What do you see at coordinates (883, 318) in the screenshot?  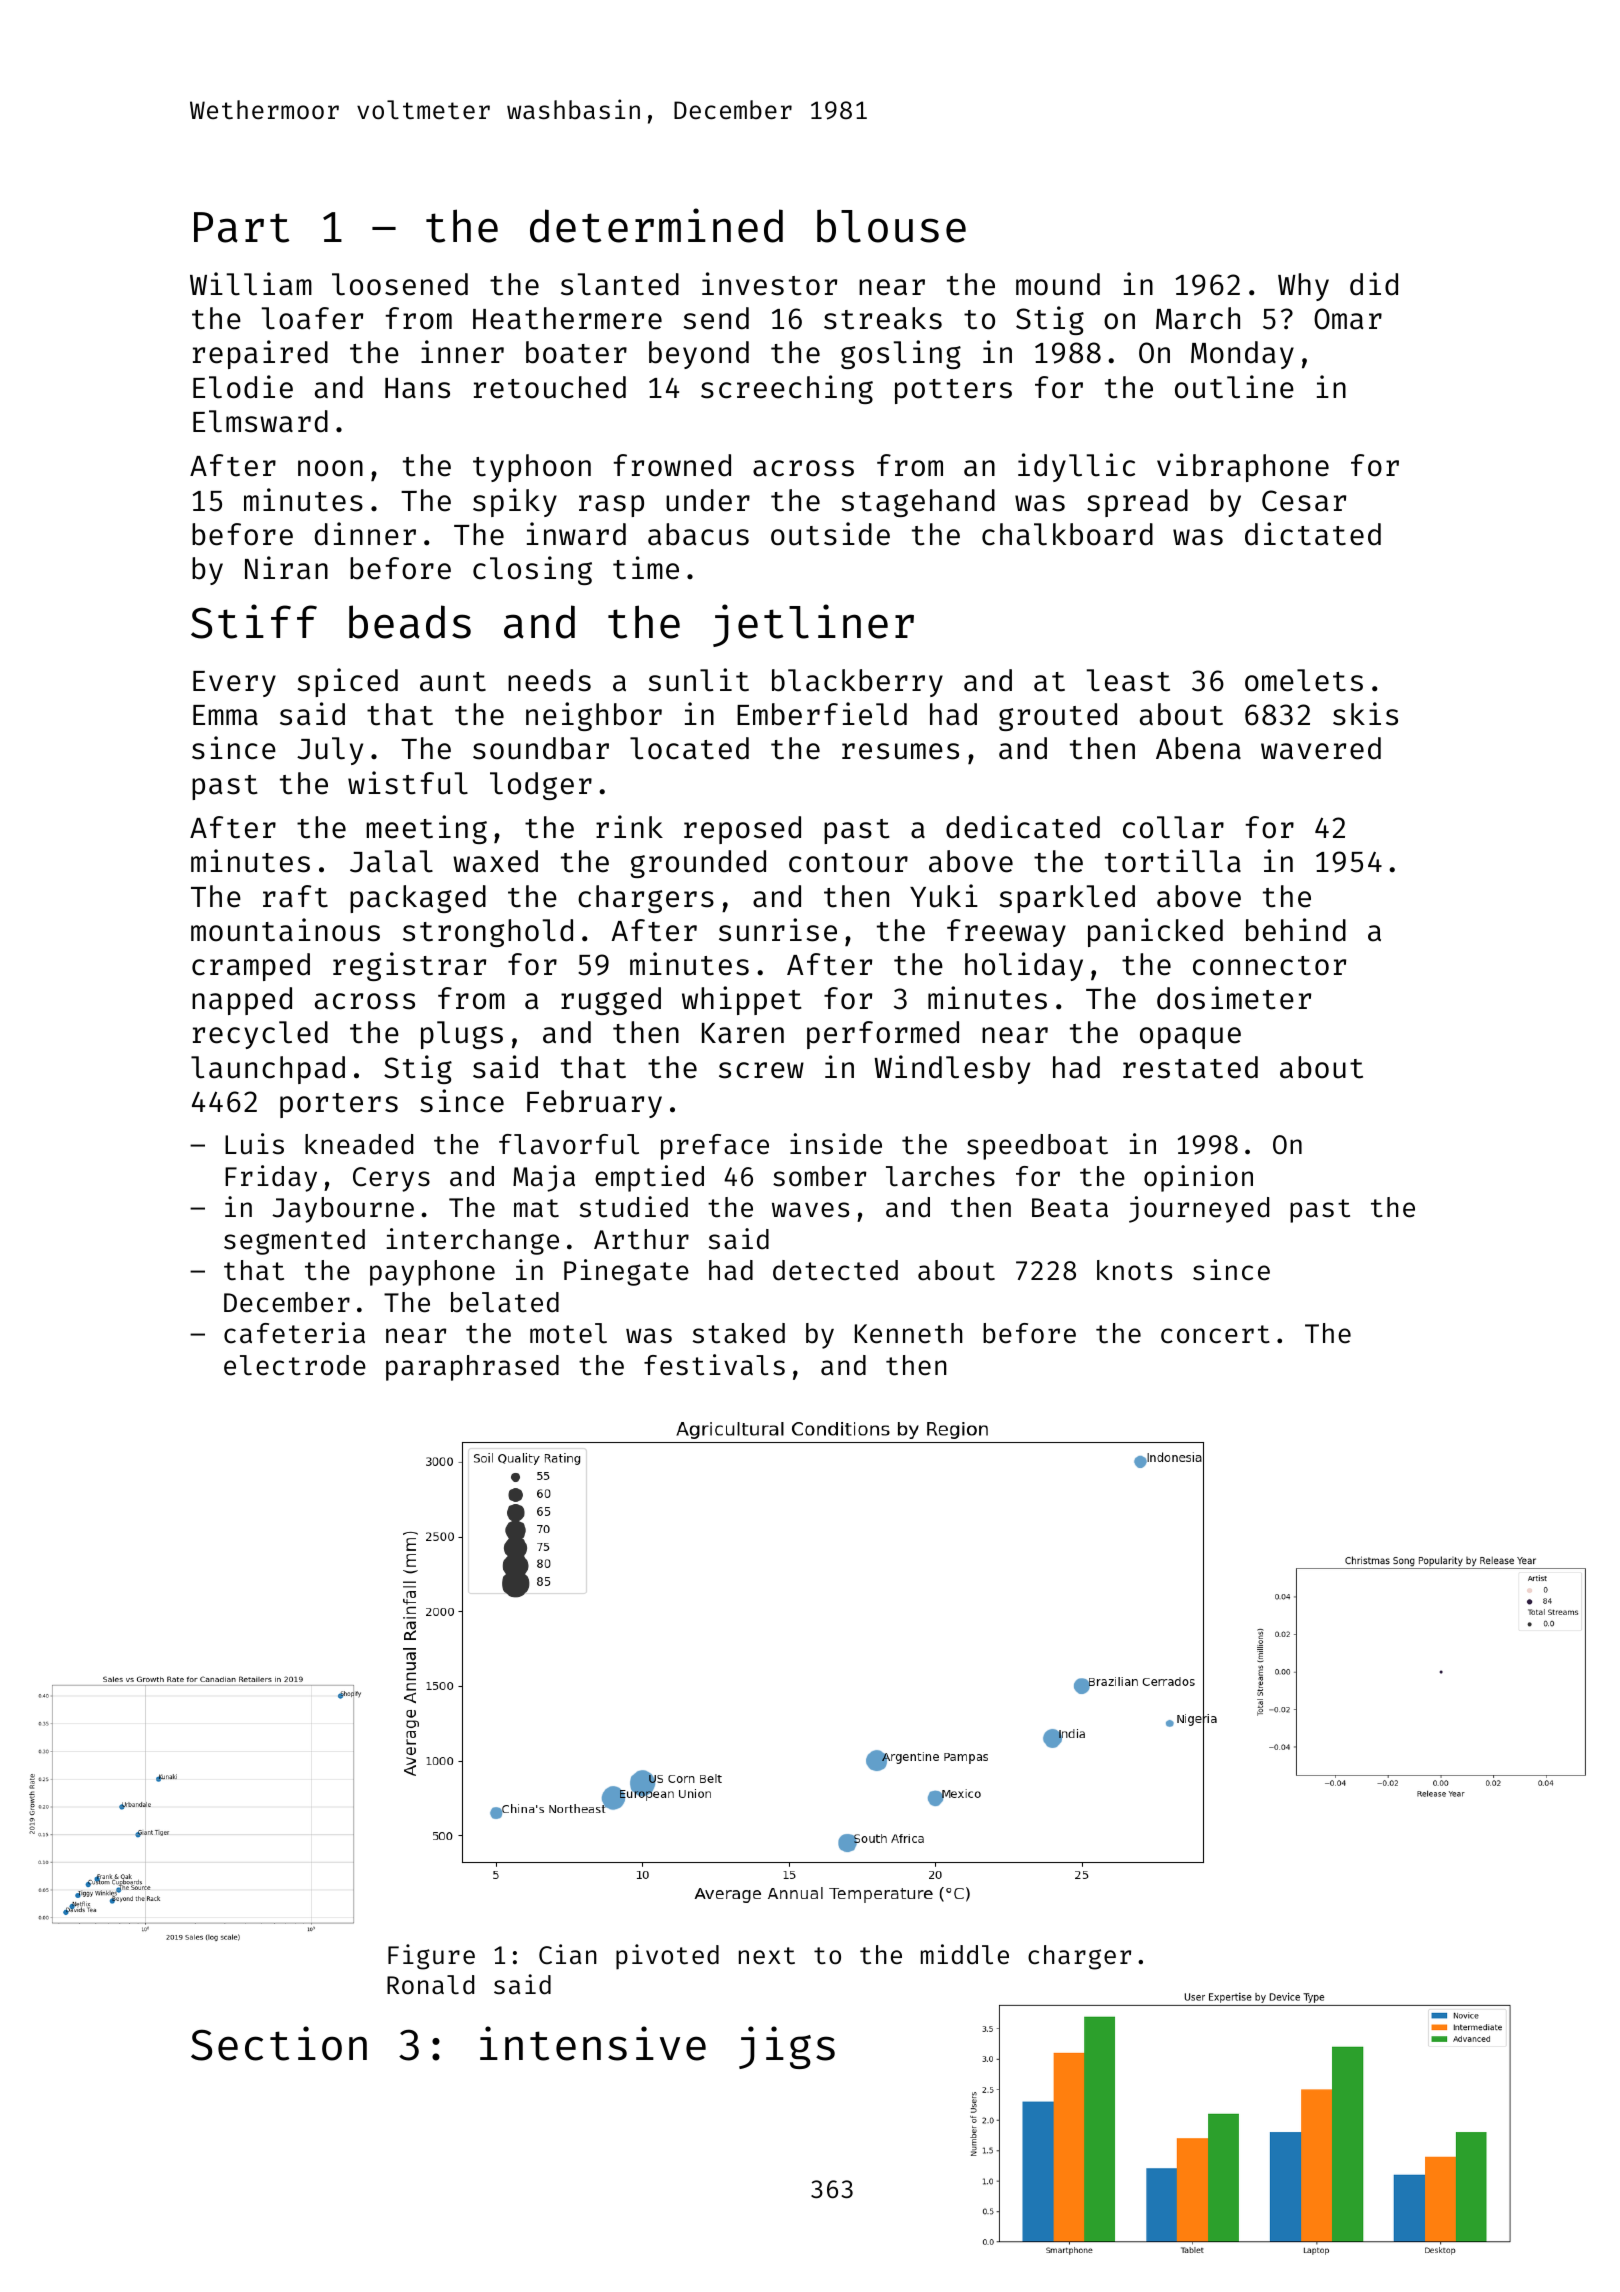 I see `streaks` at bounding box center [883, 318].
